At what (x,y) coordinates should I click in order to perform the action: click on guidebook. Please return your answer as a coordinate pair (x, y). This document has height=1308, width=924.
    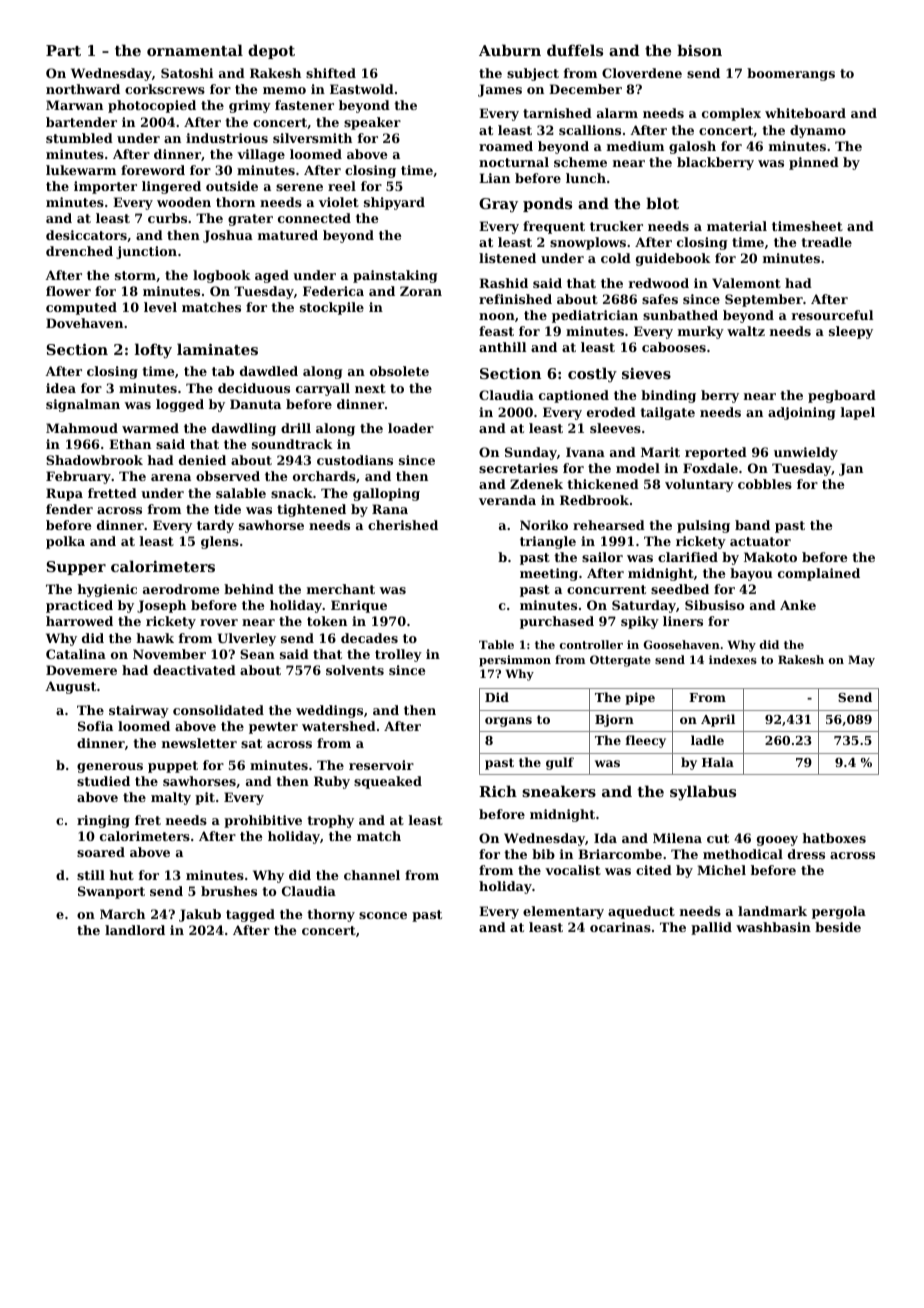
    Looking at the image, I should click on (673, 259).
